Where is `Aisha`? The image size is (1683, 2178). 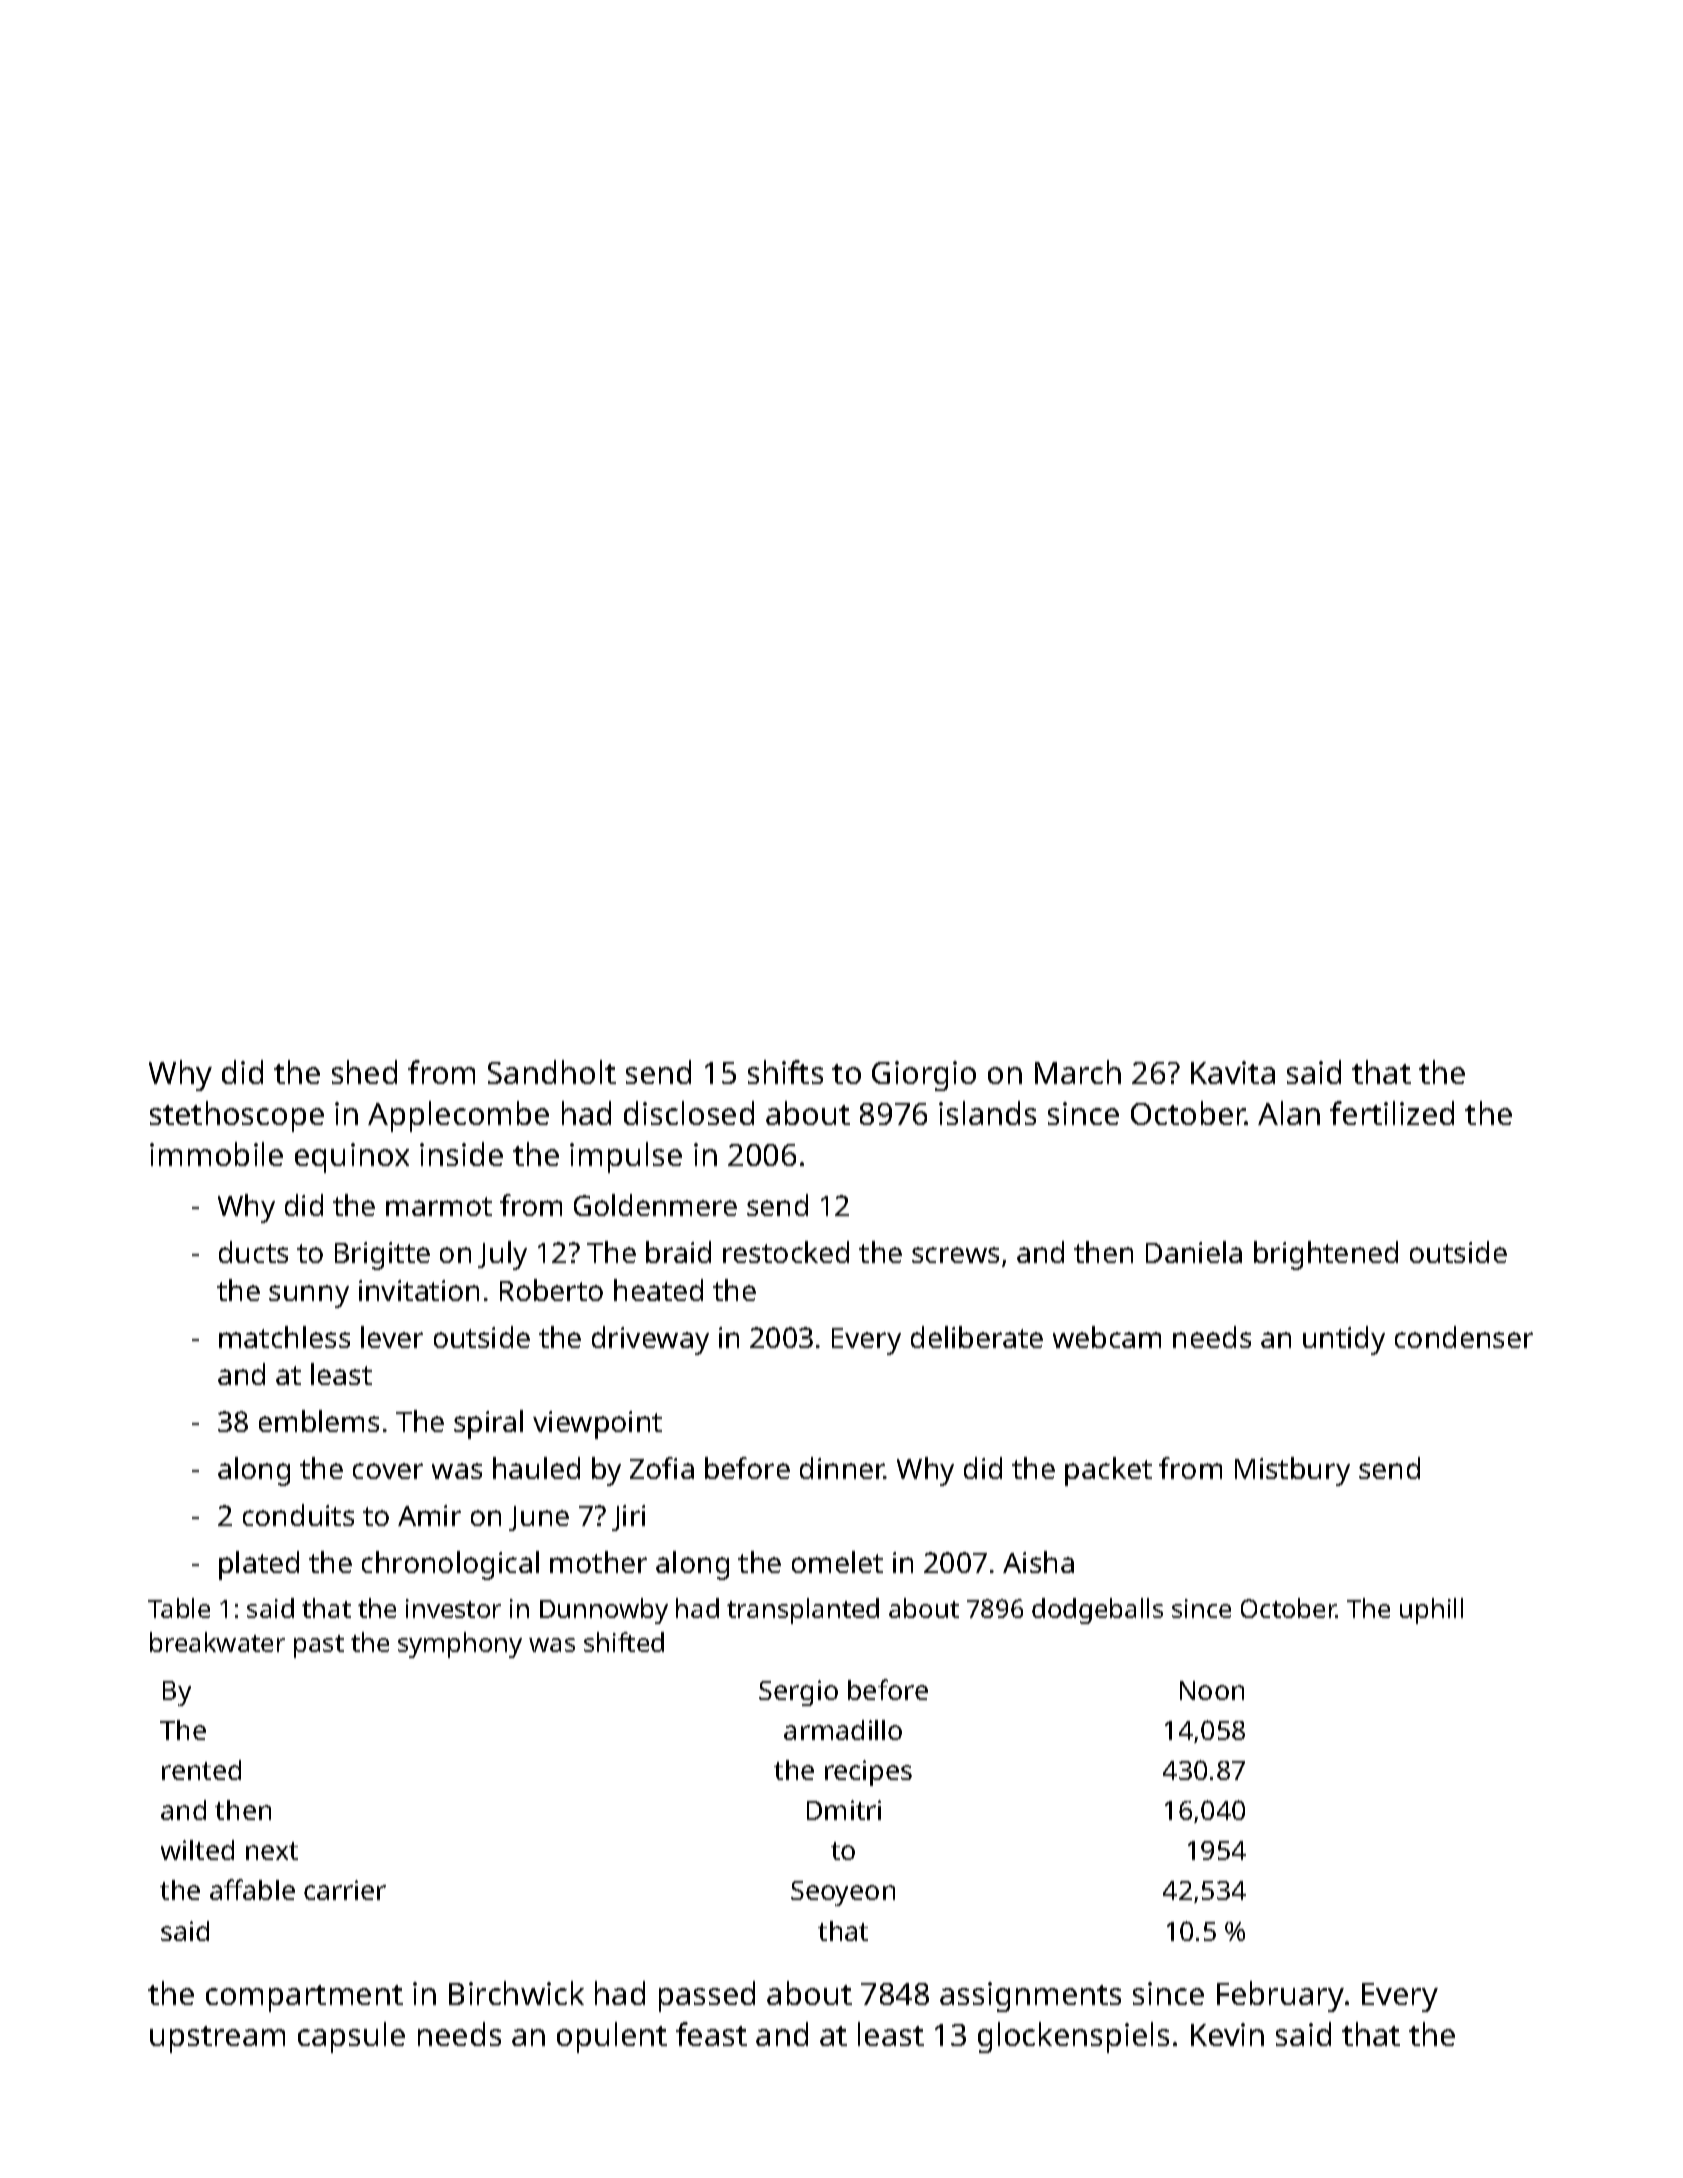 Aisha is located at coordinates (1038, 1562).
